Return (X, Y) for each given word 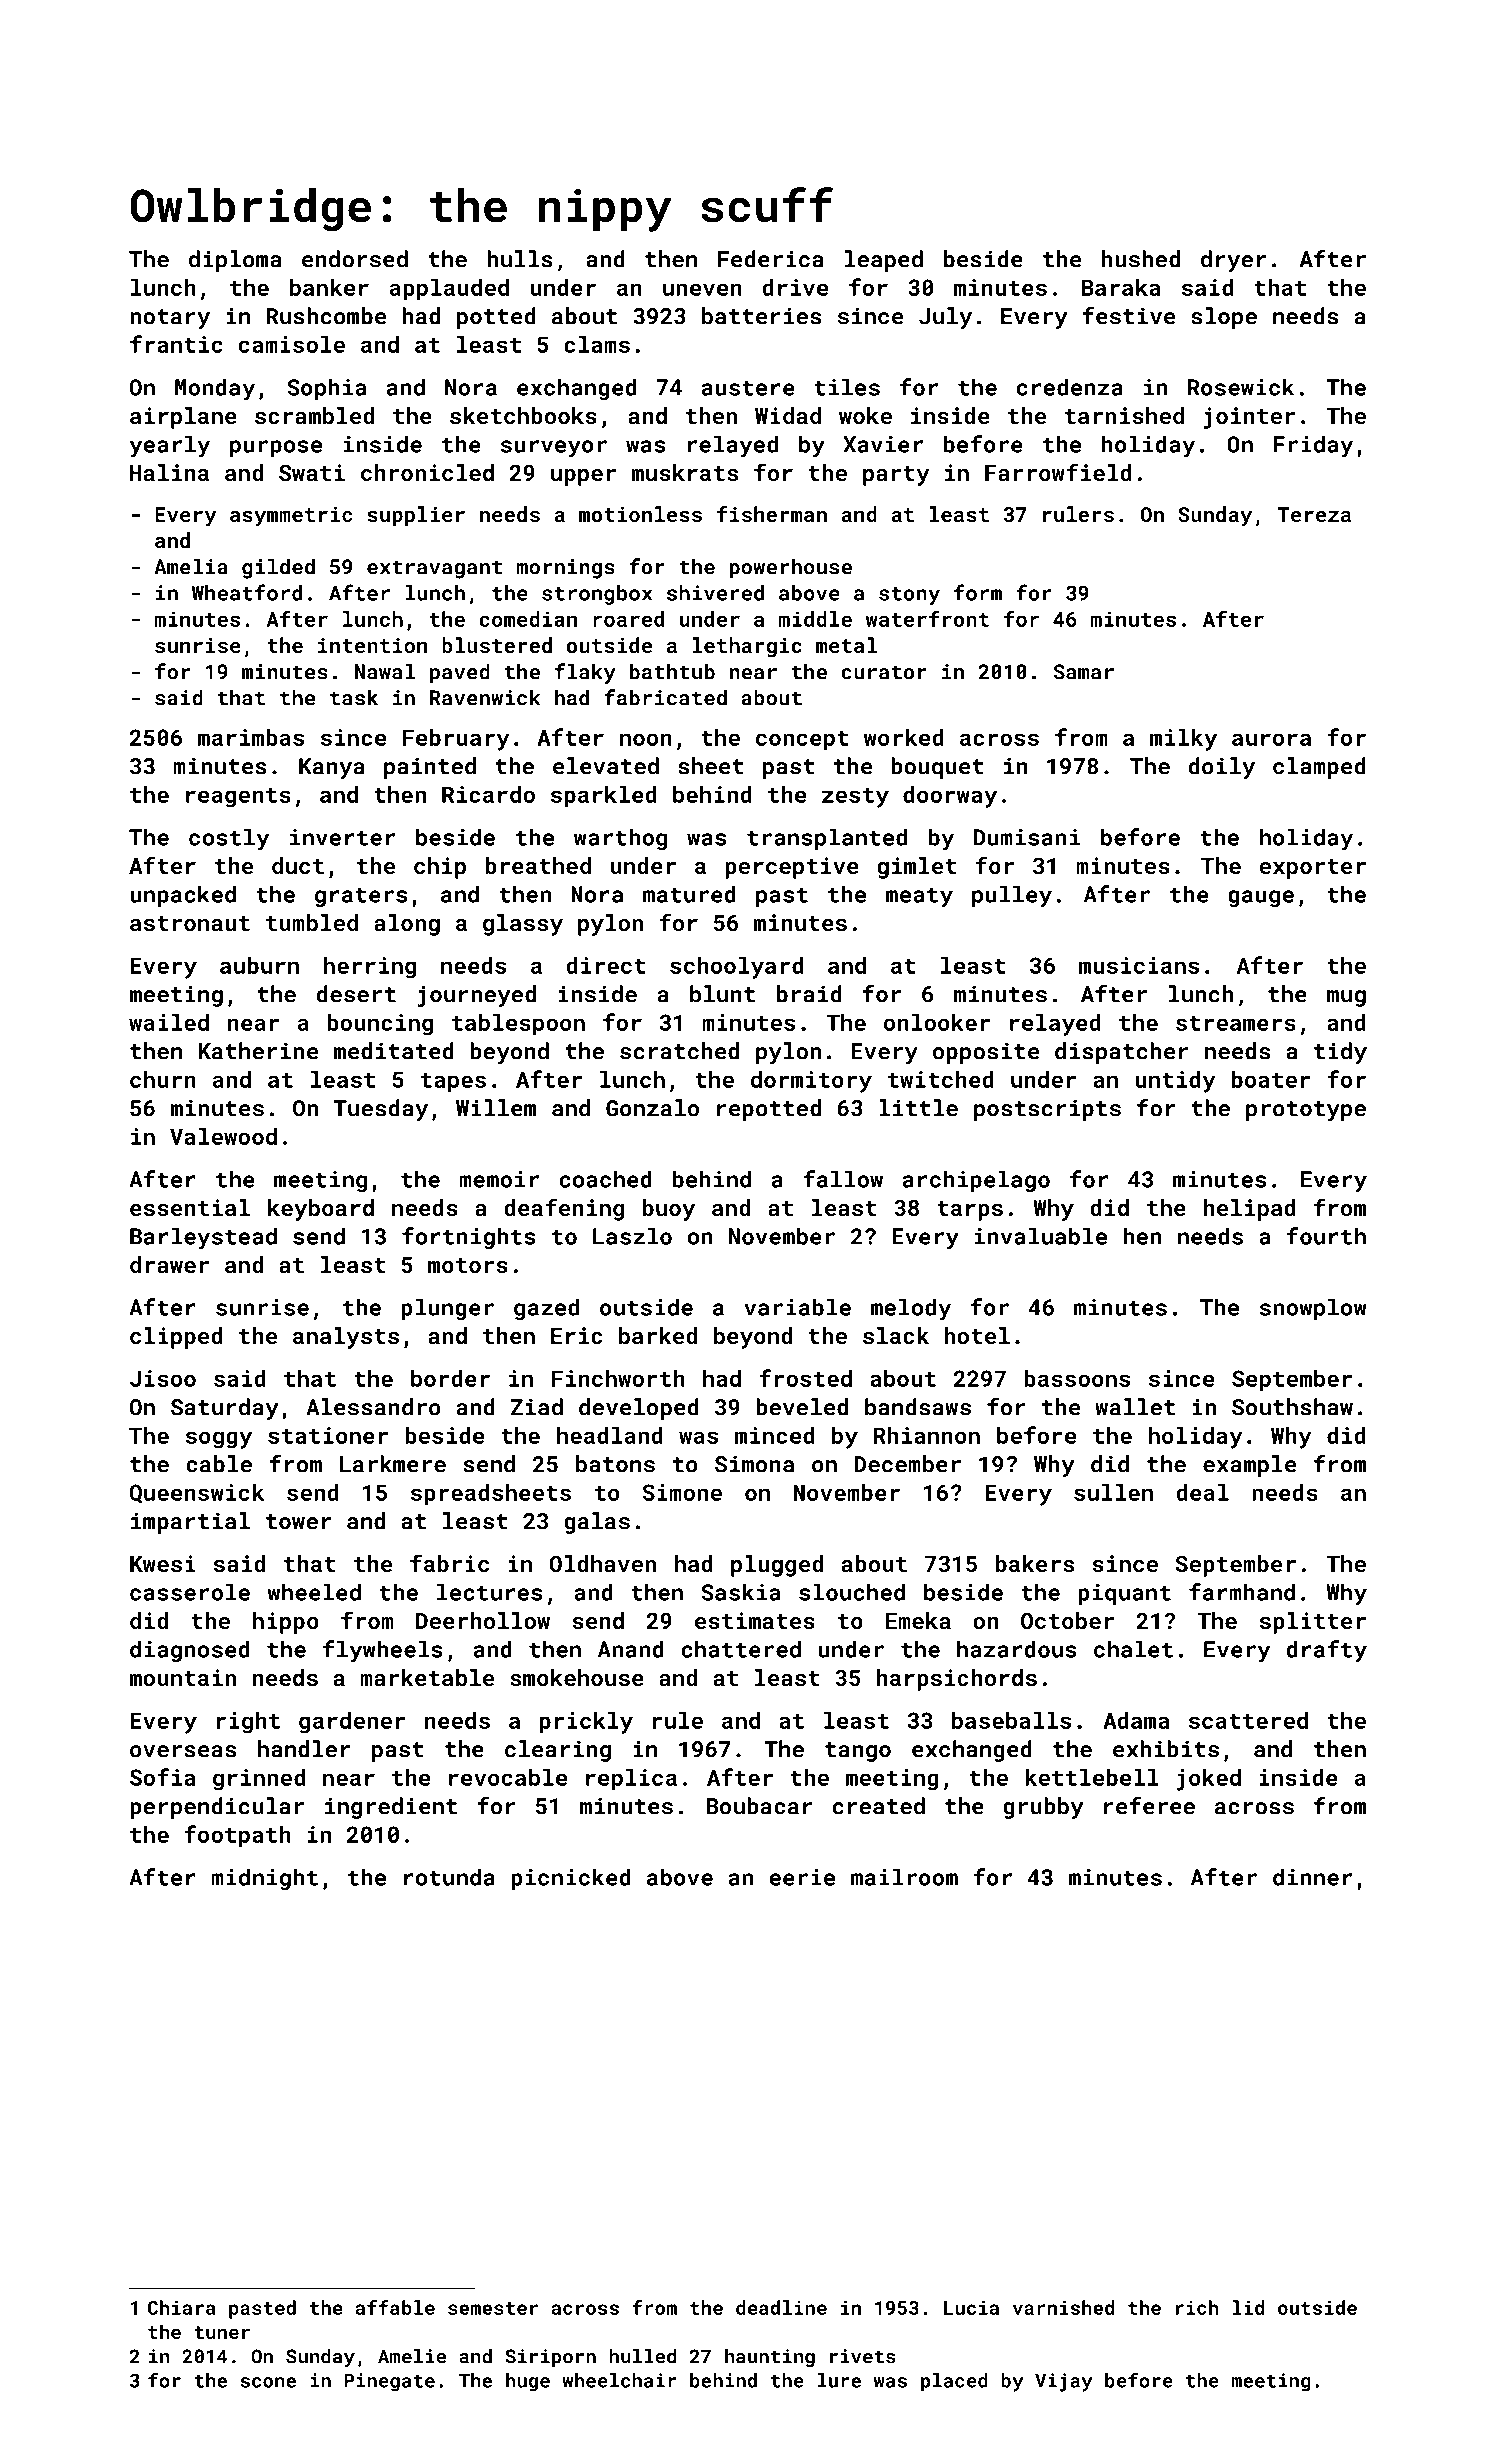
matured (689, 894)
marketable (427, 1677)
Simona (754, 1464)
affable (395, 2307)
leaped (884, 261)
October (1067, 1620)
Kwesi (163, 1563)
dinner (1312, 1877)
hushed (1141, 259)
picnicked (571, 1879)
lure (839, 2380)
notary (170, 319)
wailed (169, 1022)
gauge (1261, 898)
